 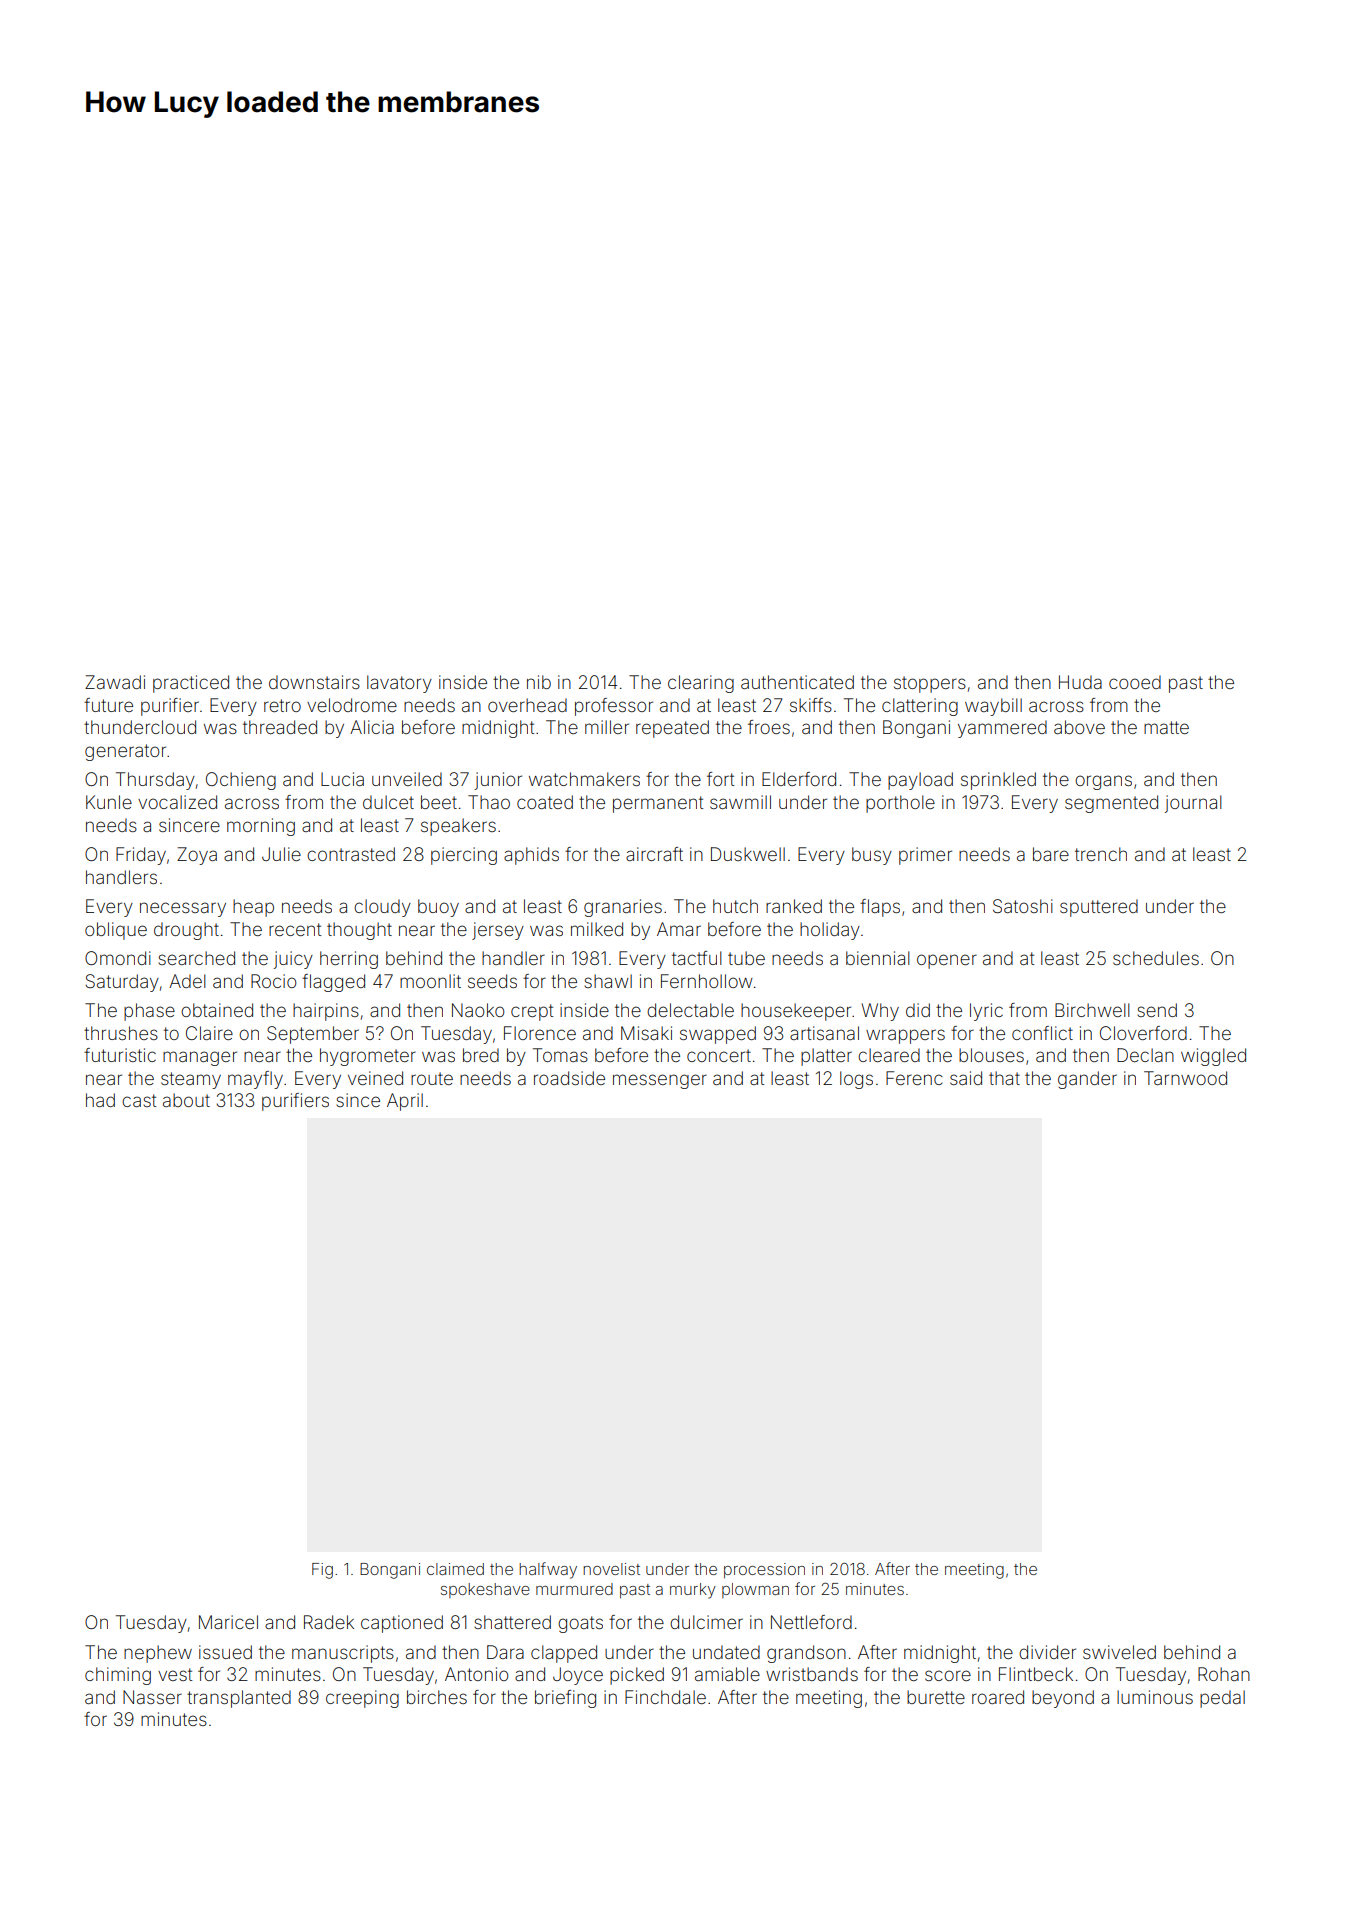 What do you see at coordinates (186, 1100) in the page?
I see `about` at bounding box center [186, 1100].
